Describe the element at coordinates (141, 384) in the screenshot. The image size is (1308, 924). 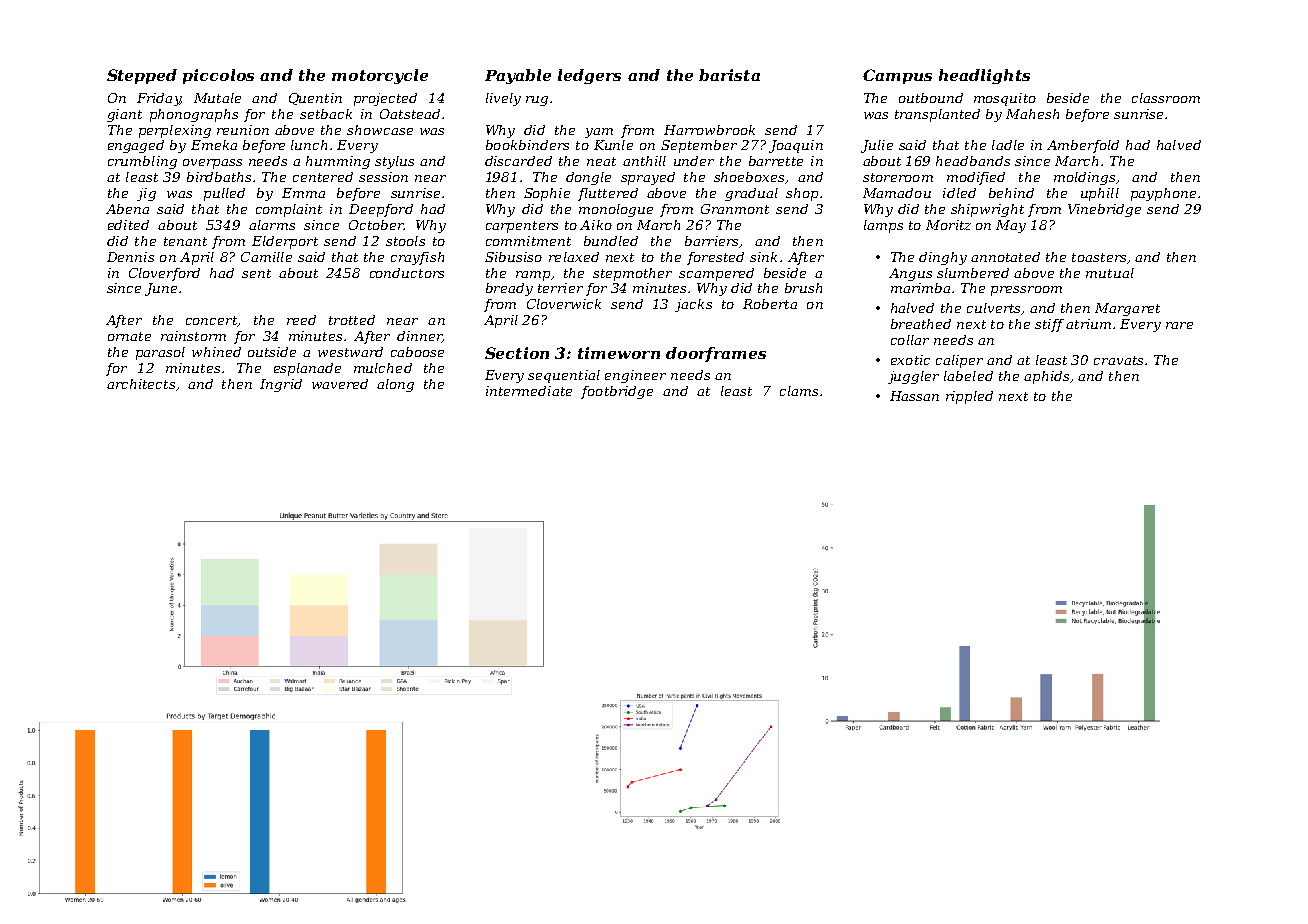
I see `architects` at that location.
